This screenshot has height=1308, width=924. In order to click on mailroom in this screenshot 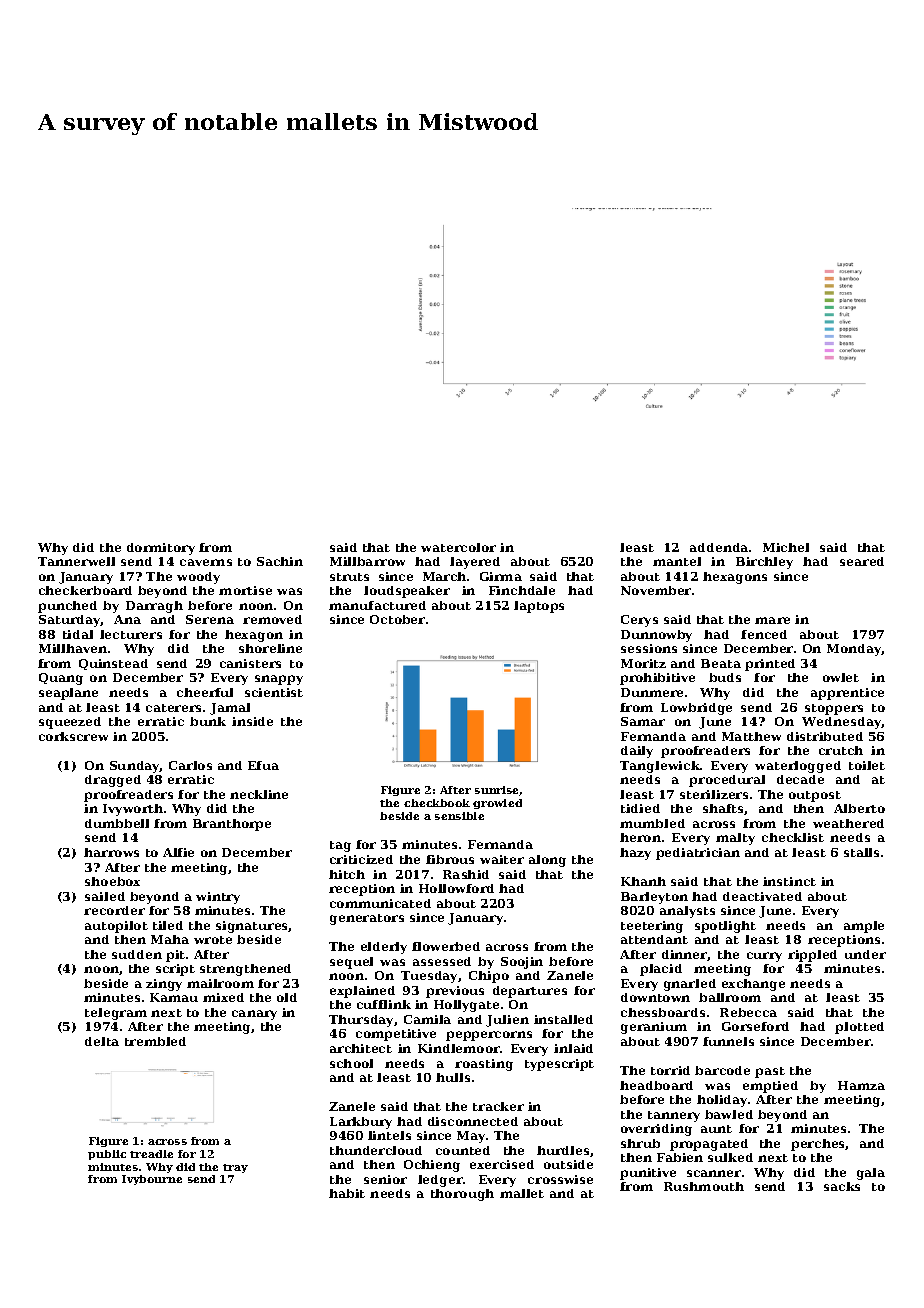, I will do `click(220, 983)`.
